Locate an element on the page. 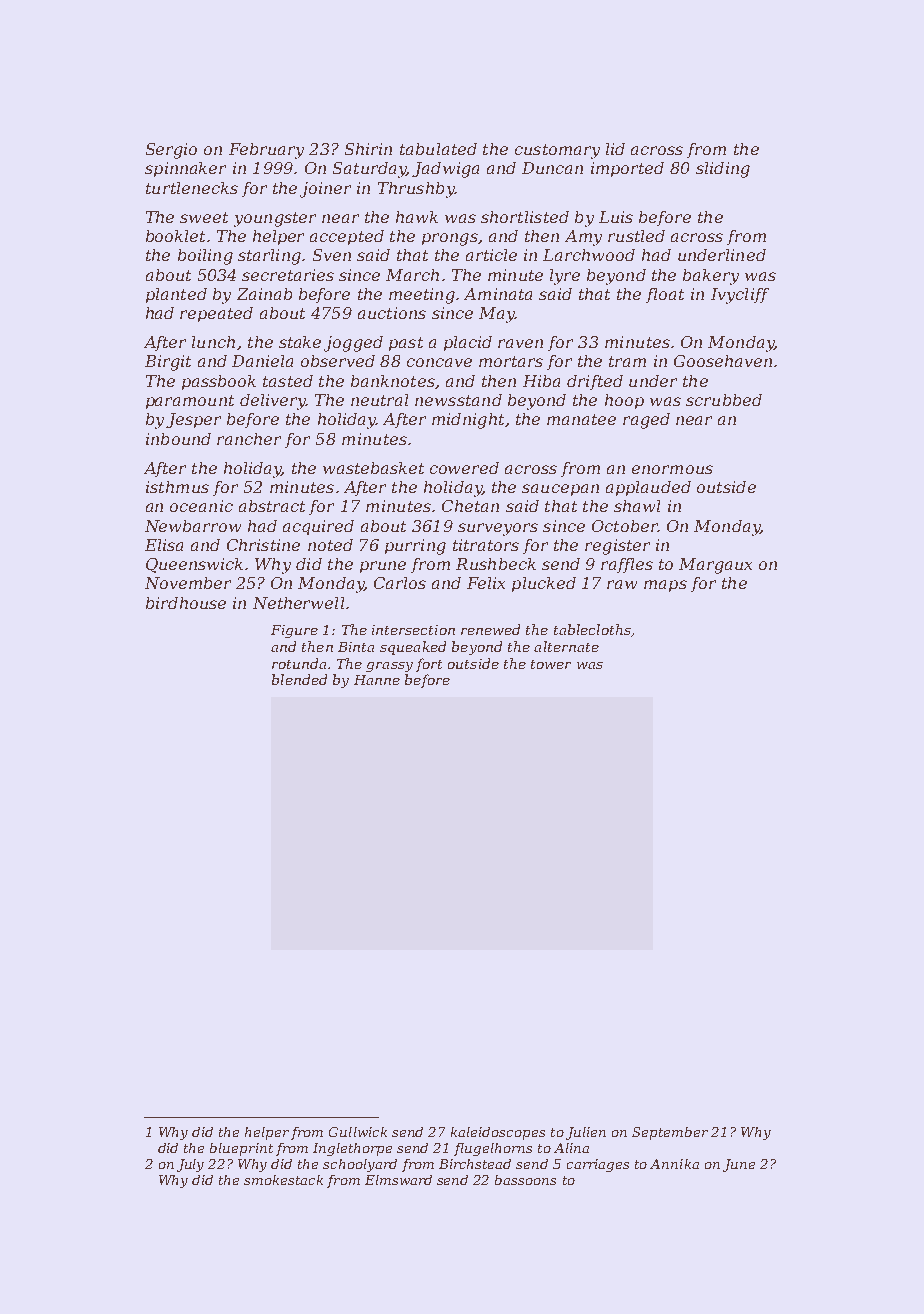  Hanne is located at coordinates (377, 680).
